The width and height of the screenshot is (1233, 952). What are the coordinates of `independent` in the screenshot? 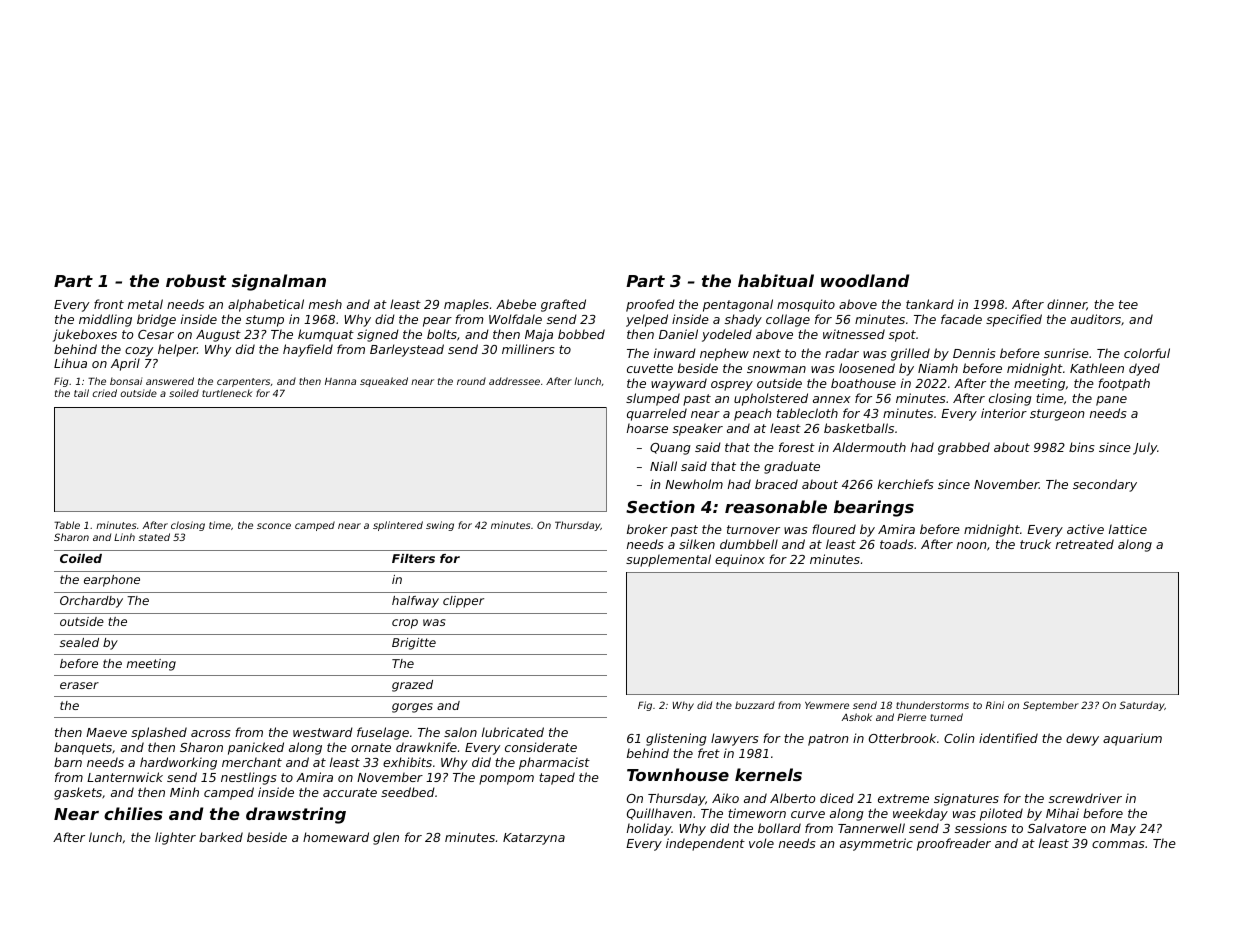 It's located at (705, 844).
